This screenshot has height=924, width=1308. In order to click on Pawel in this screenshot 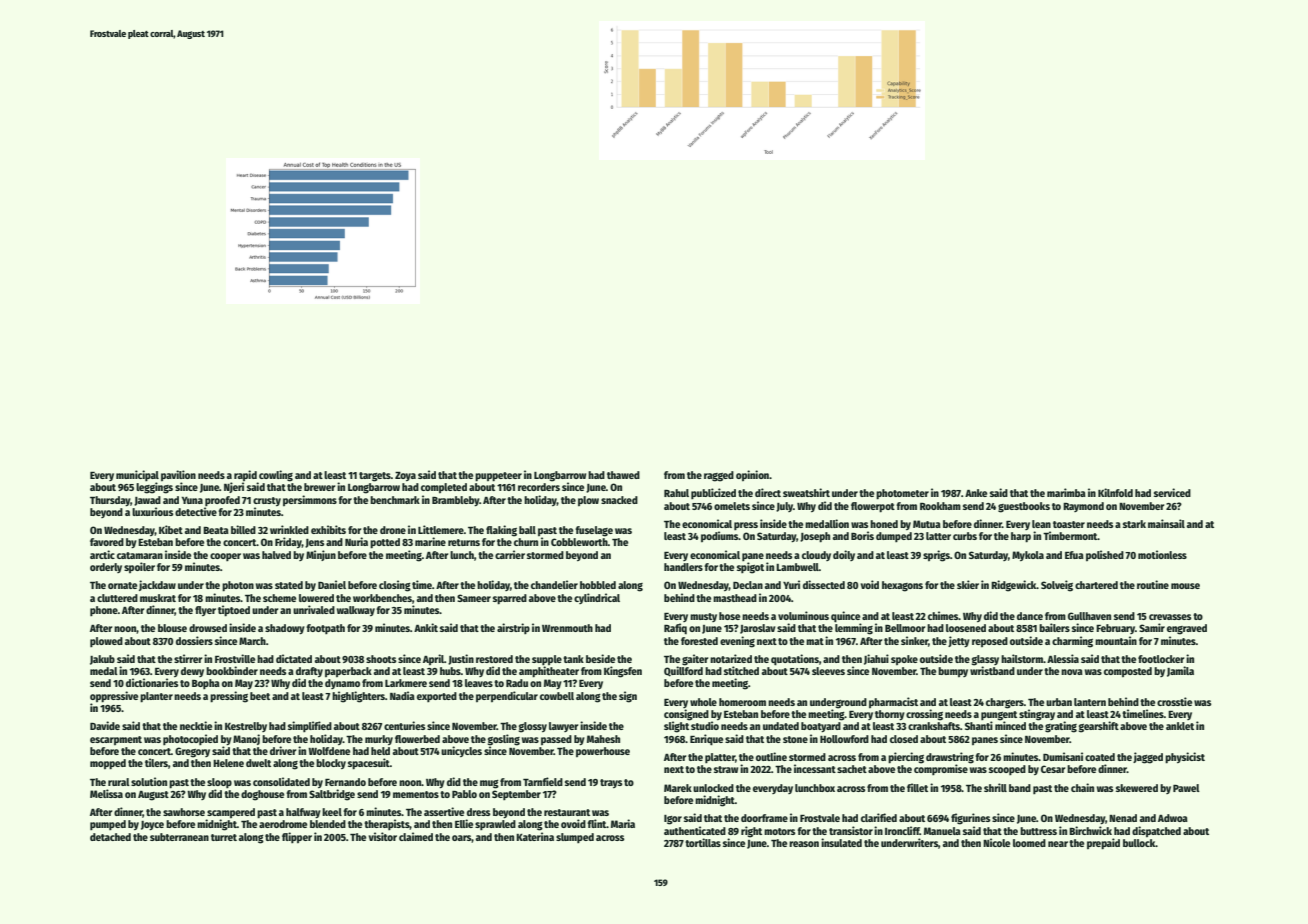, I will do `click(1186, 788)`.
